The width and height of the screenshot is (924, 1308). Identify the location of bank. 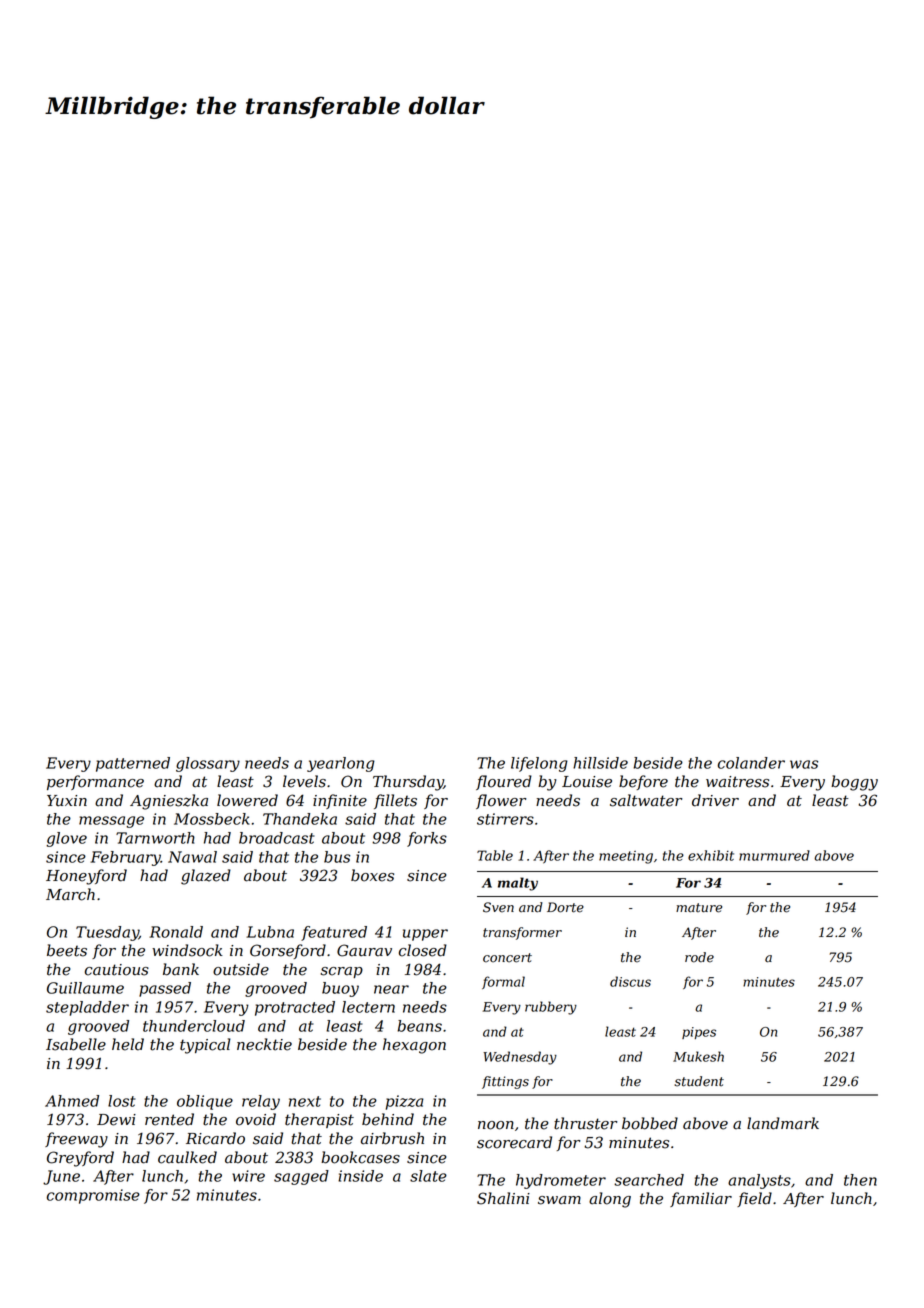
(181, 969).
